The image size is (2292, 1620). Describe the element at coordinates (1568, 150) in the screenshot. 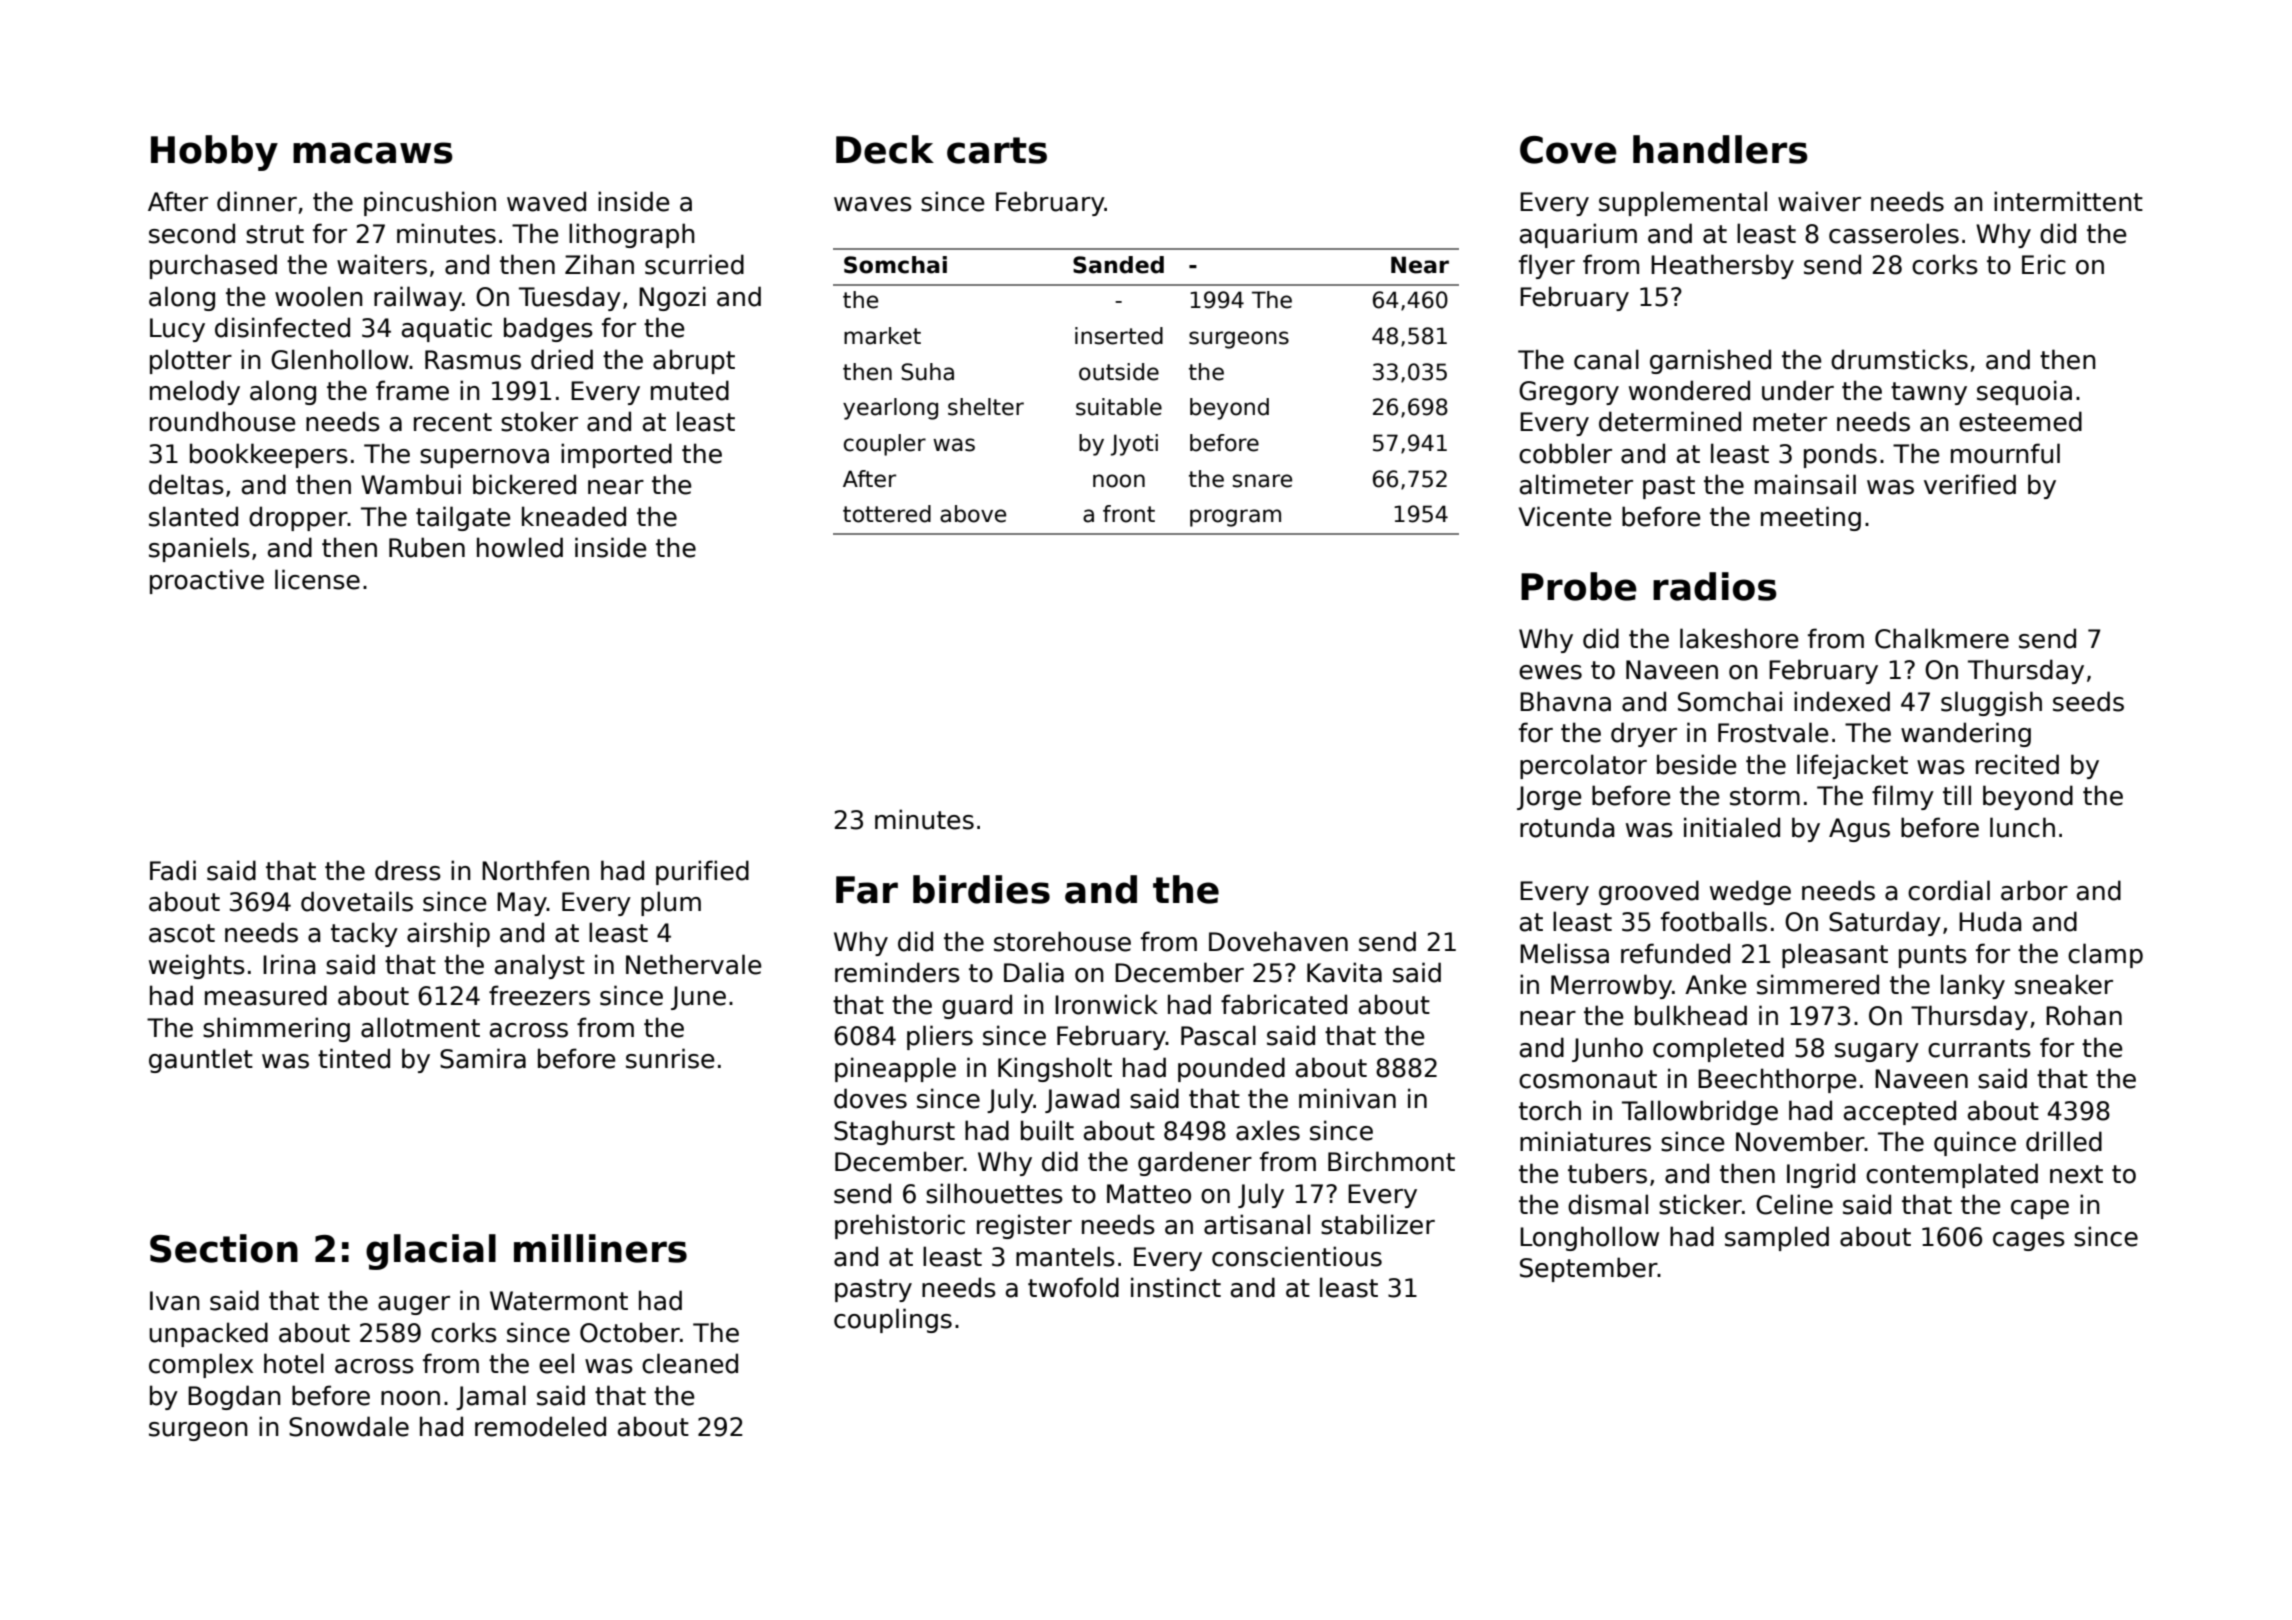

I see `Cove` at that location.
